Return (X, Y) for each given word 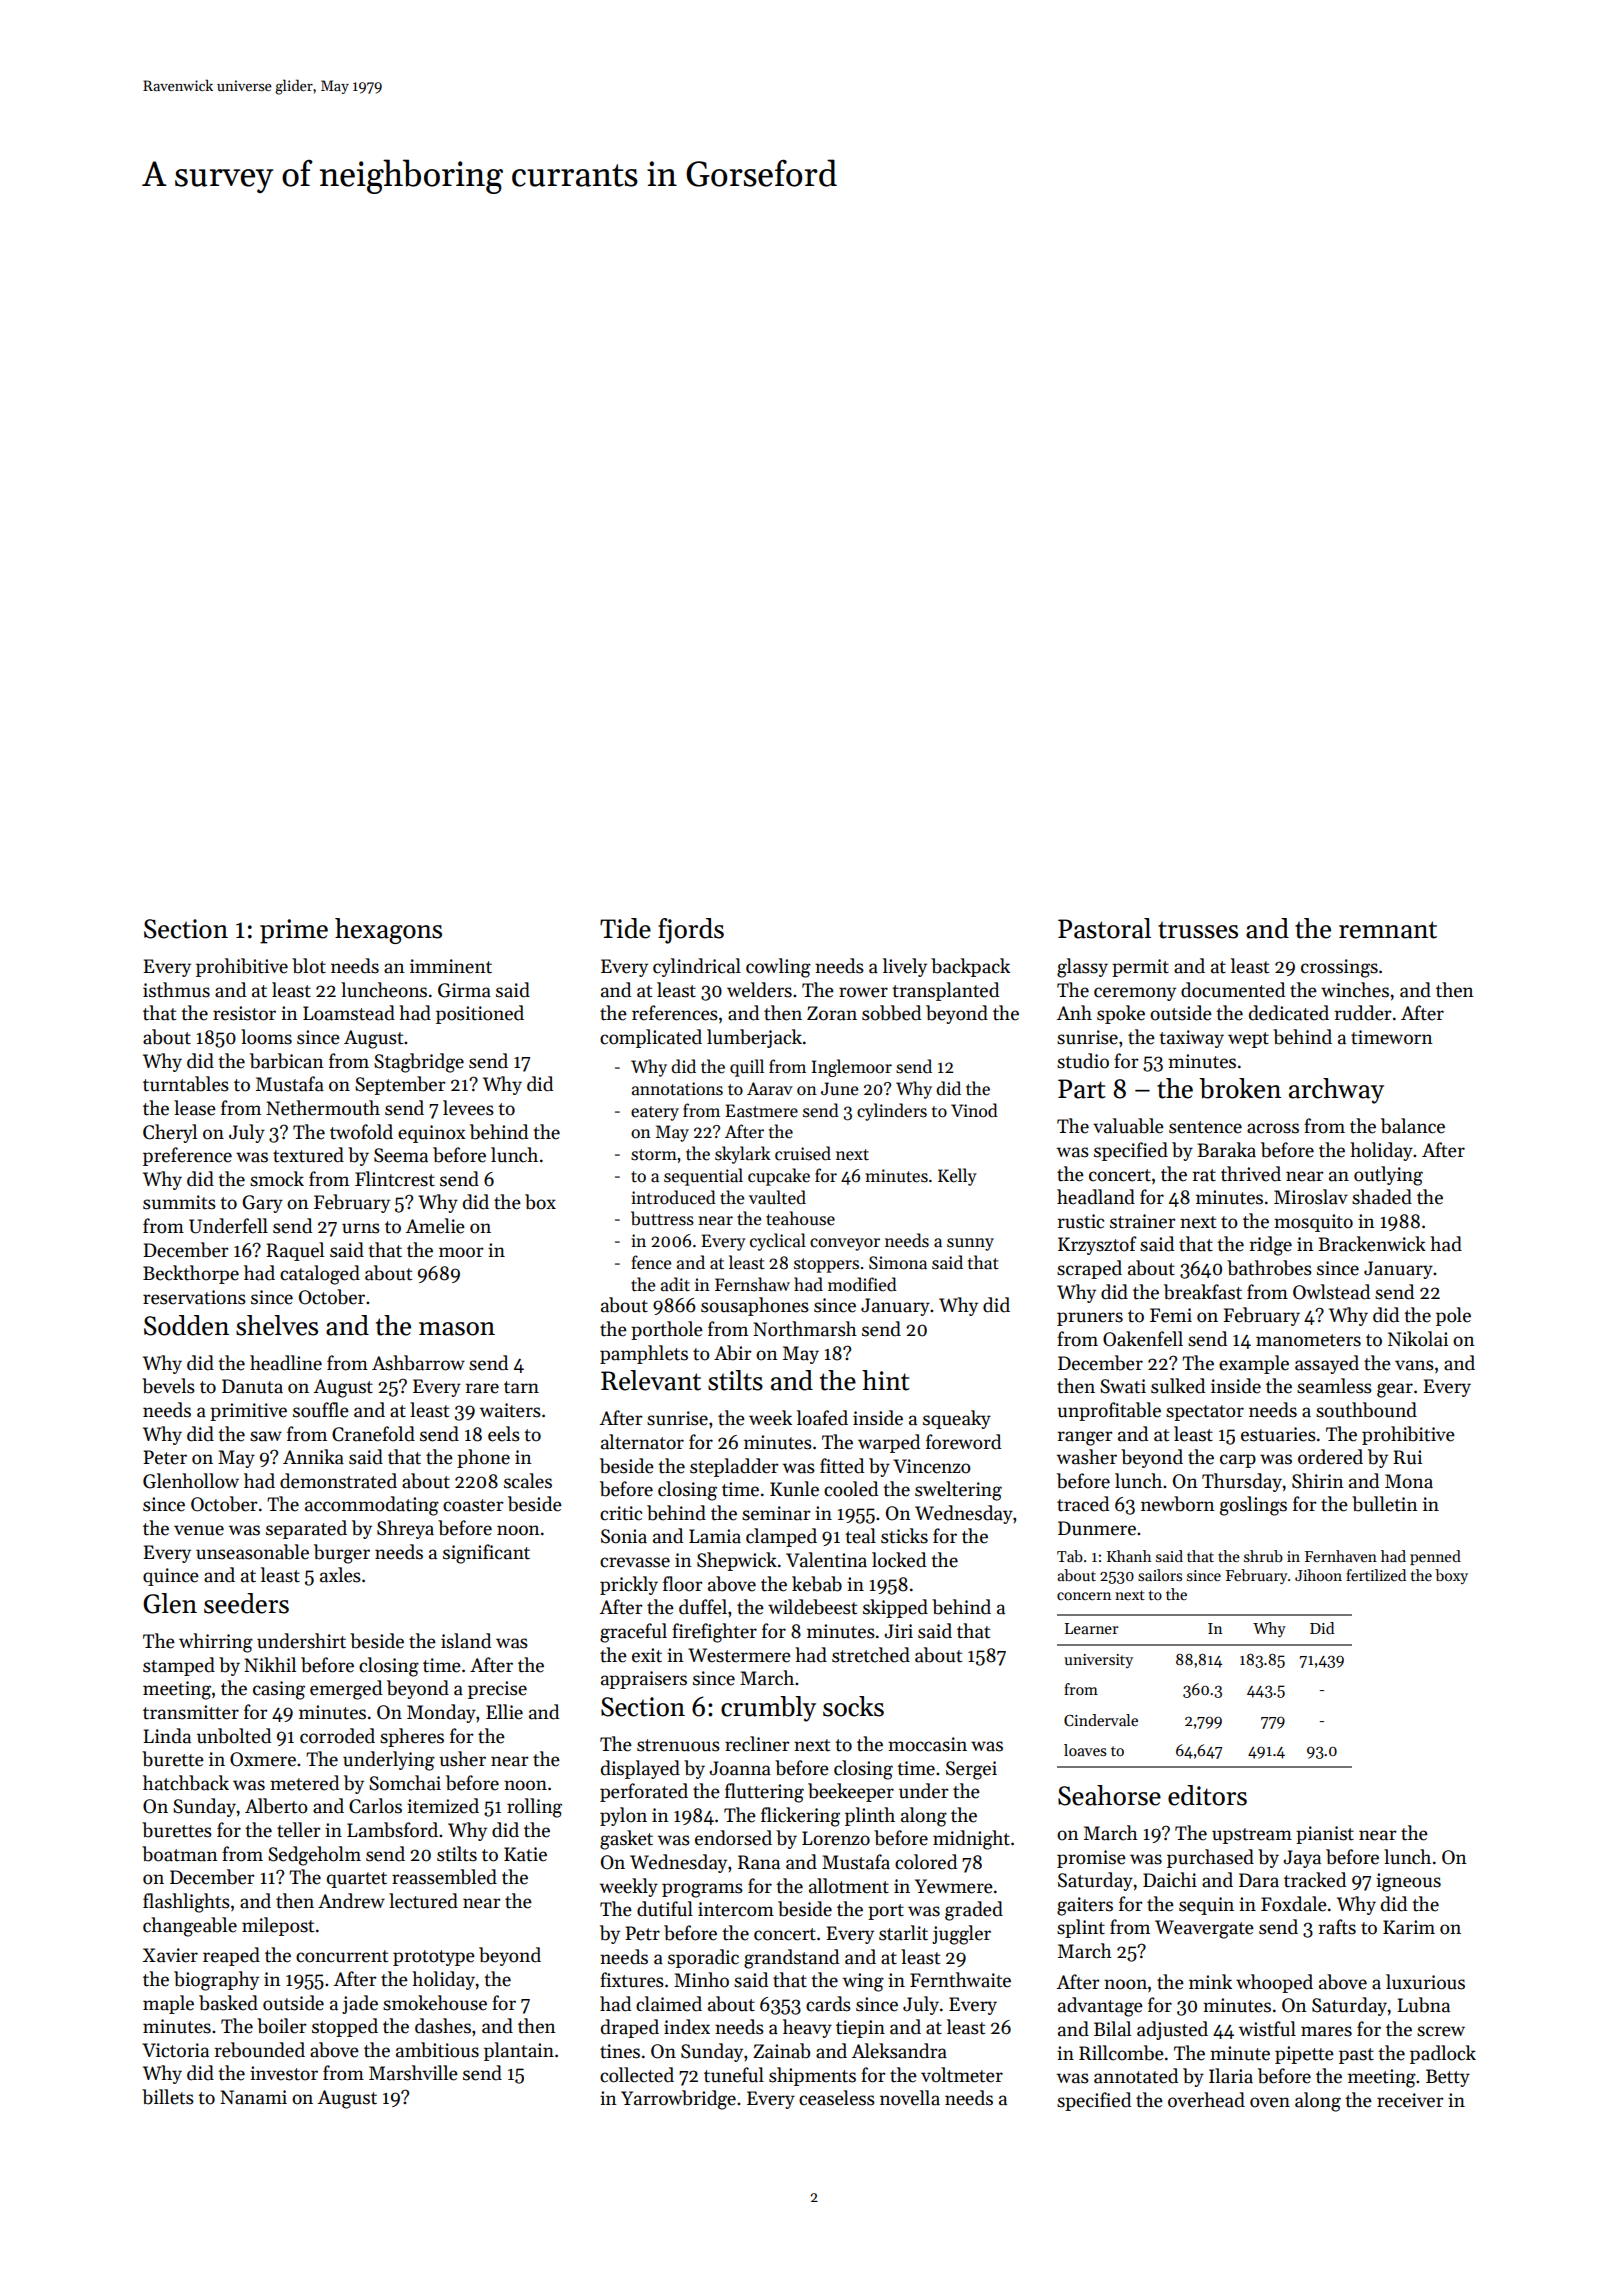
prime (294, 931)
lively (905, 967)
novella (910, 2098)
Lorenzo (836, 1838)
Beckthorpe (191, 1274)
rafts (1337, 1927)
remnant (1388, 930)
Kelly (957, 1177)
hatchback (186, 1783)
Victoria (175, 2050)
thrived (1251, 1174)
